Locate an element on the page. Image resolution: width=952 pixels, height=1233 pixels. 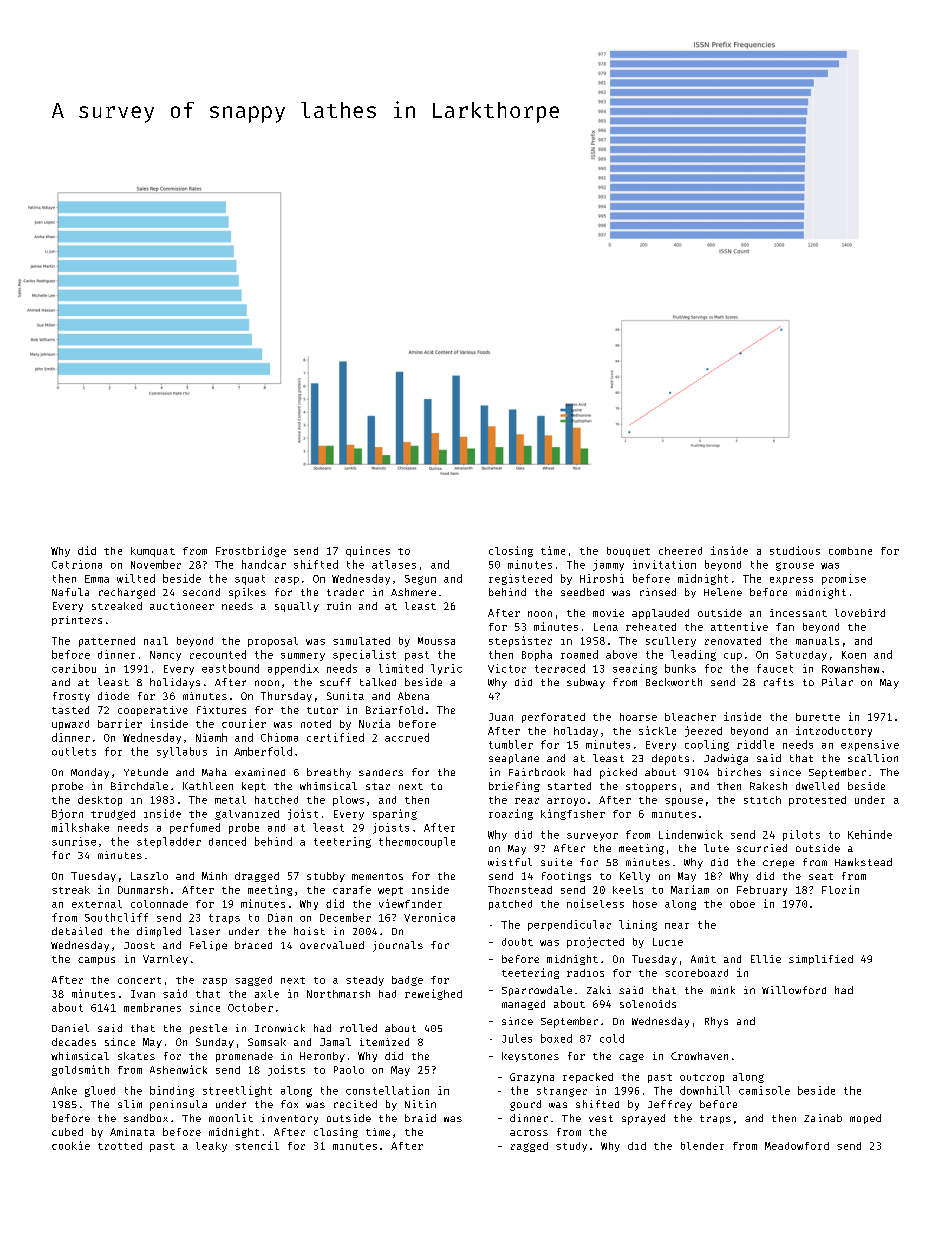
Crowhaven is located at coordinates (699, 1056).
